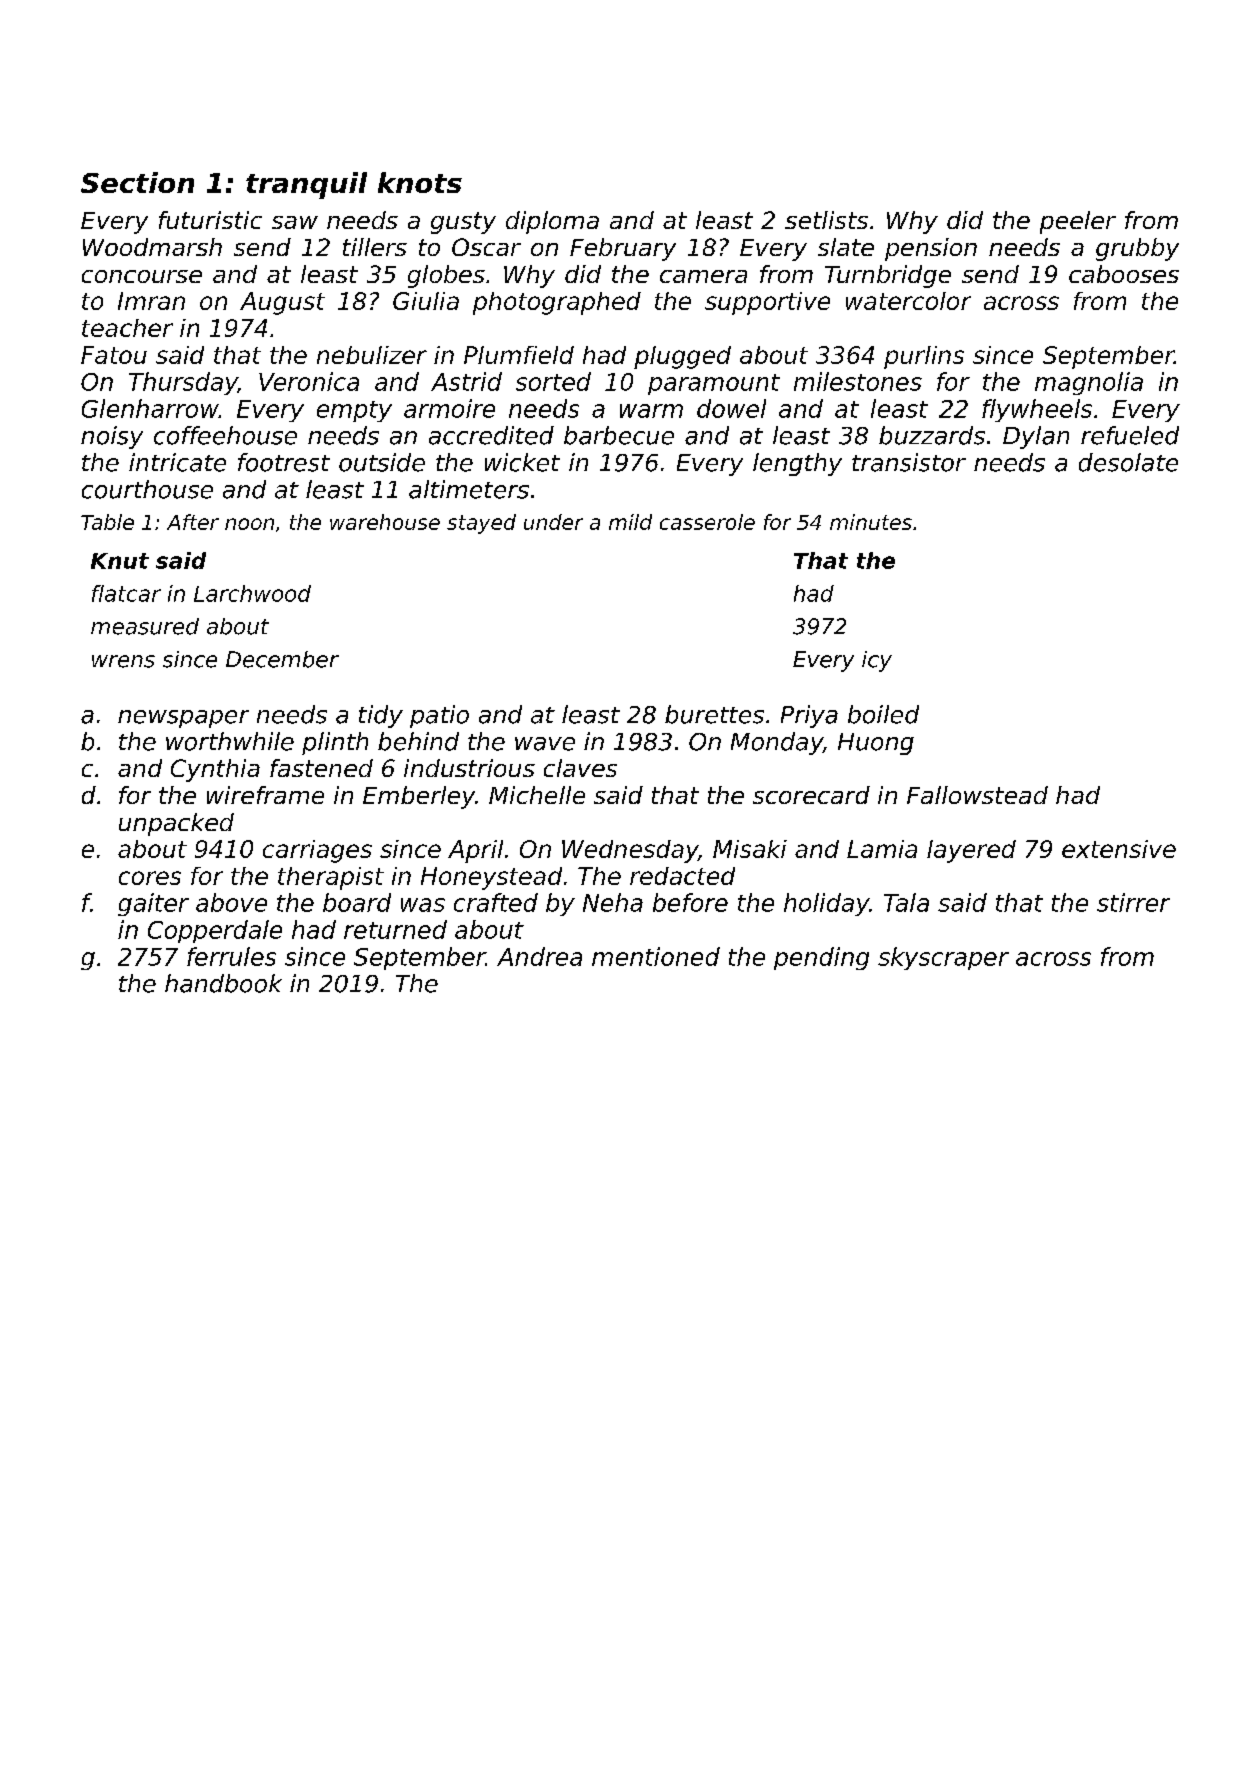  Describe the element at coordinates (439, 716) in the screenshot. I see `patio` at that location.
